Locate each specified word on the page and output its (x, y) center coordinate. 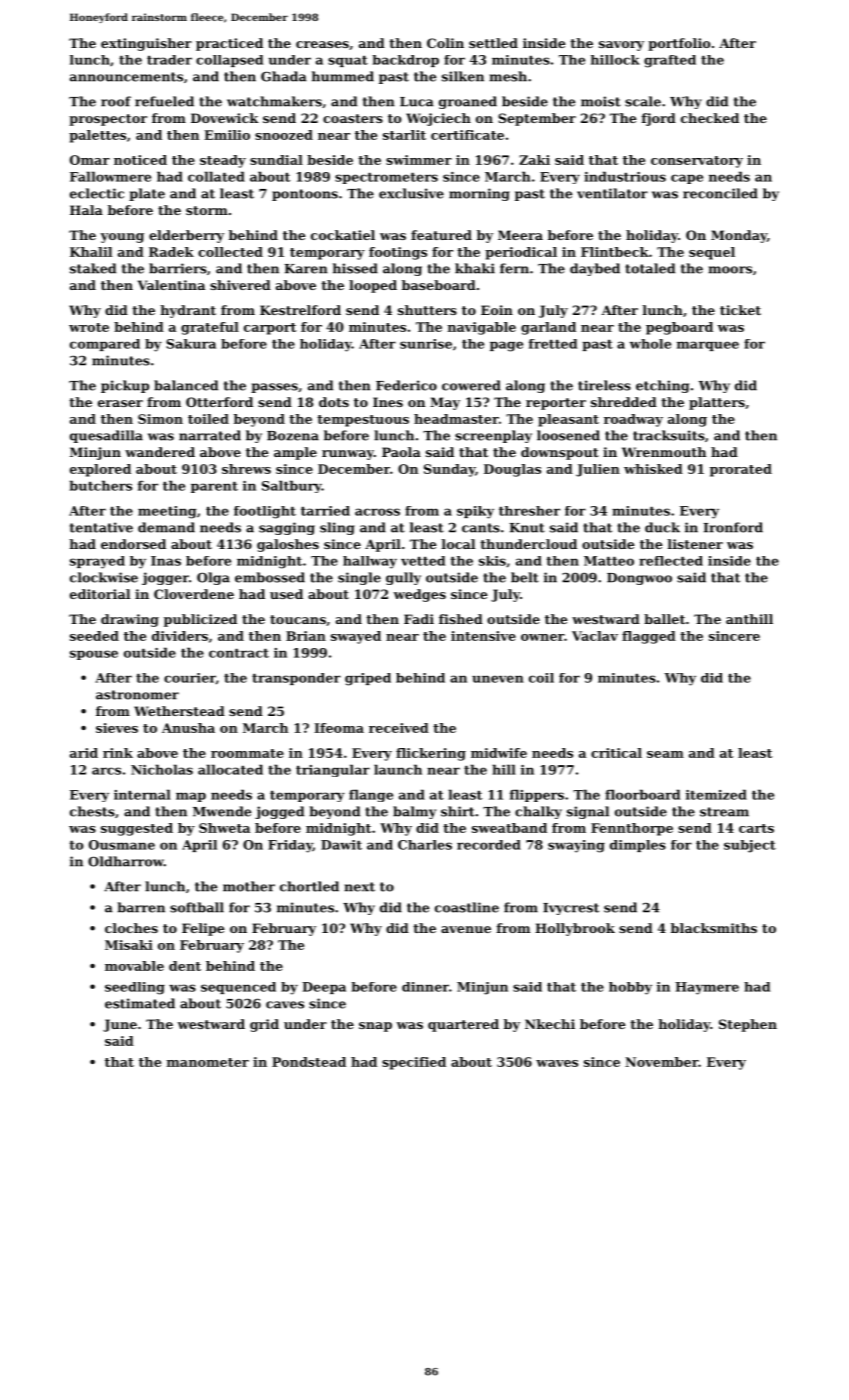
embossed (270, 577)
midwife (499, 753)
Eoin (497, 310)
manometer (208, 1062)
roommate (247, 753)
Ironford (733, 527)
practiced (229, 44)
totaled (650, 268)
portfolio (679, 44)
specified (414, 1063)
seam (665, 754)
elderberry (186, 236)
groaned (468, 102)
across (377, 512)
